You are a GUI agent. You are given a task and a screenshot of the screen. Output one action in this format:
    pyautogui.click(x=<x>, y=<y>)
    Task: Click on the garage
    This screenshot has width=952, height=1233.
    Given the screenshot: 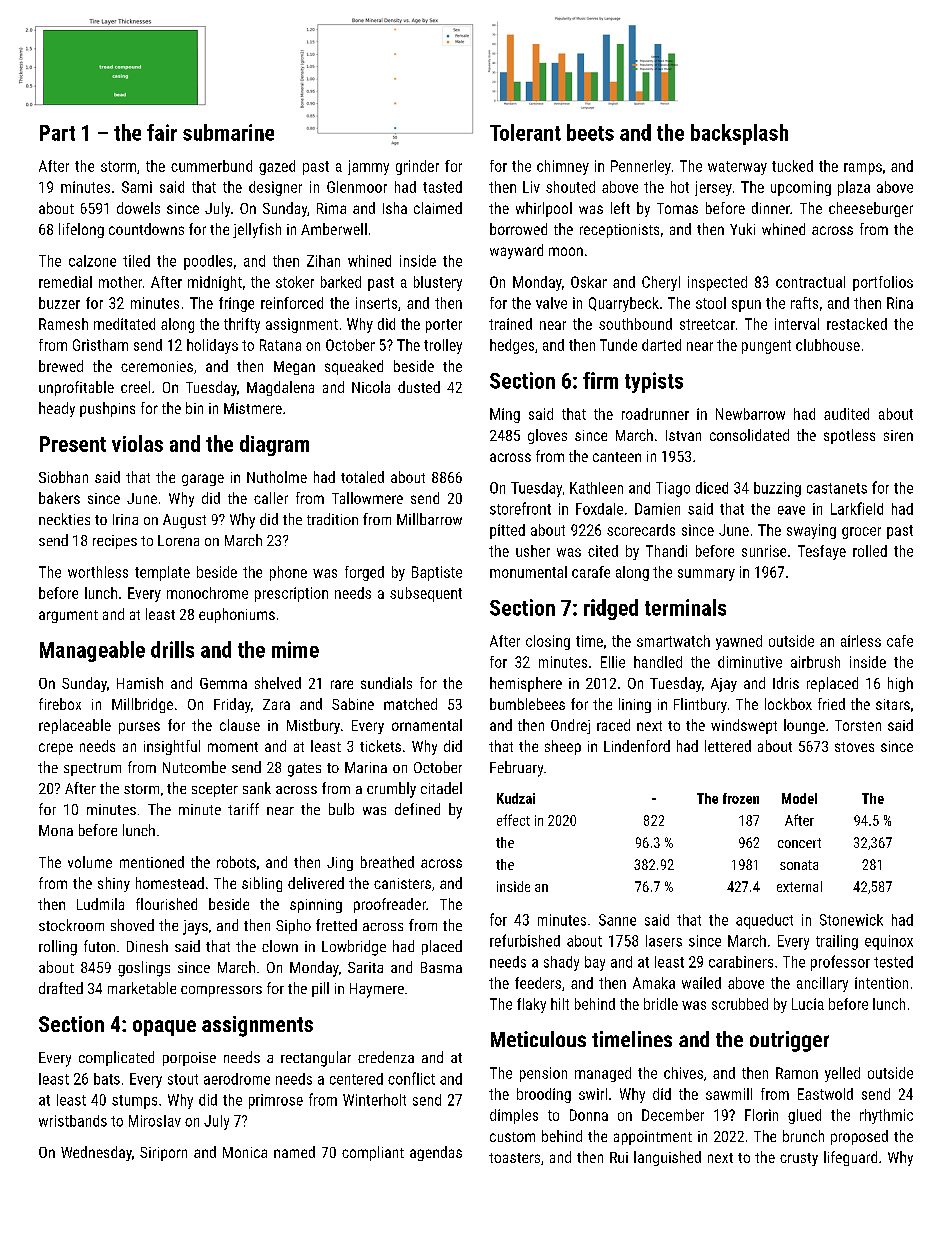 What is the action you would take?
    pyautogui.click(x=203, y=480)
